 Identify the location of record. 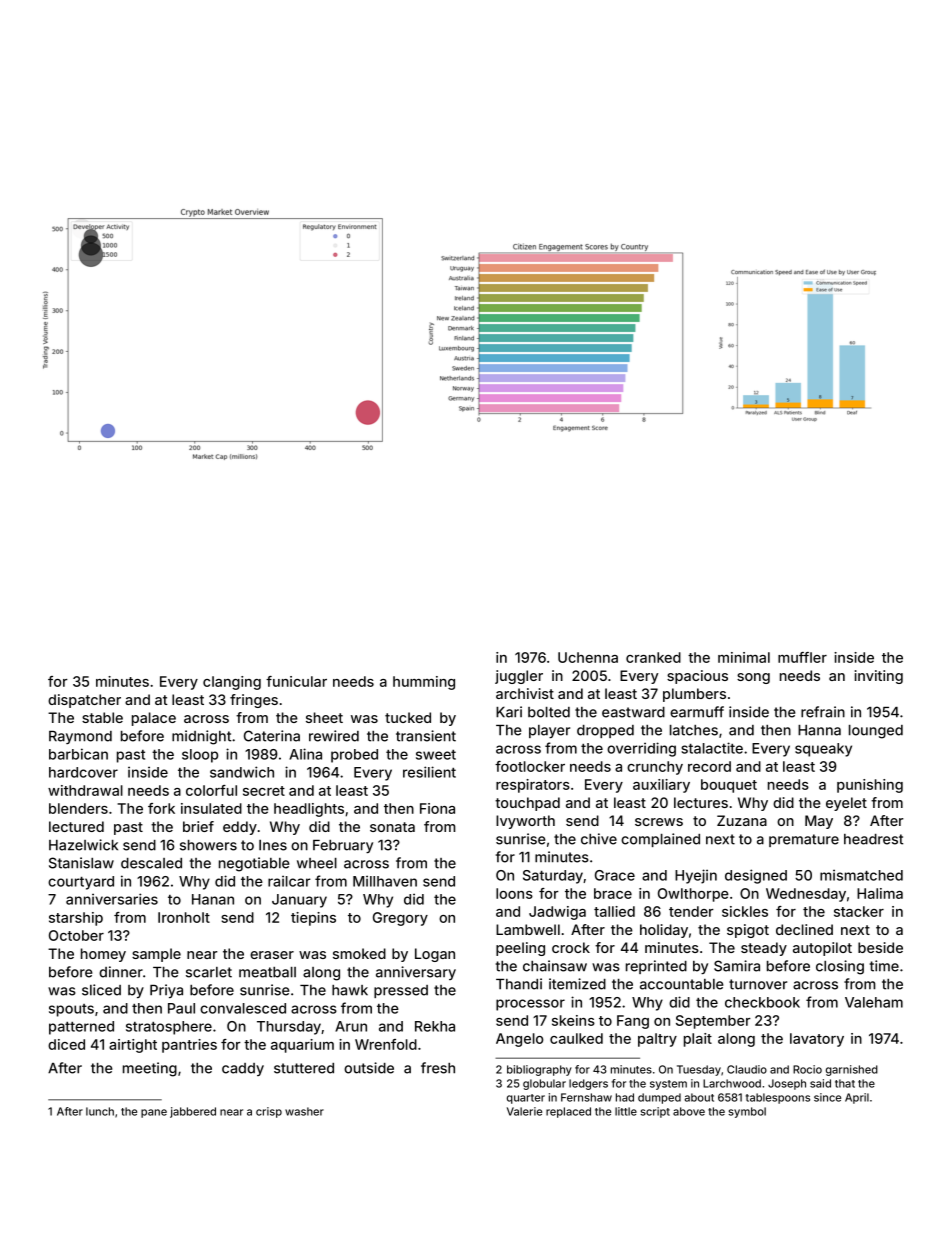
(709, 766).
